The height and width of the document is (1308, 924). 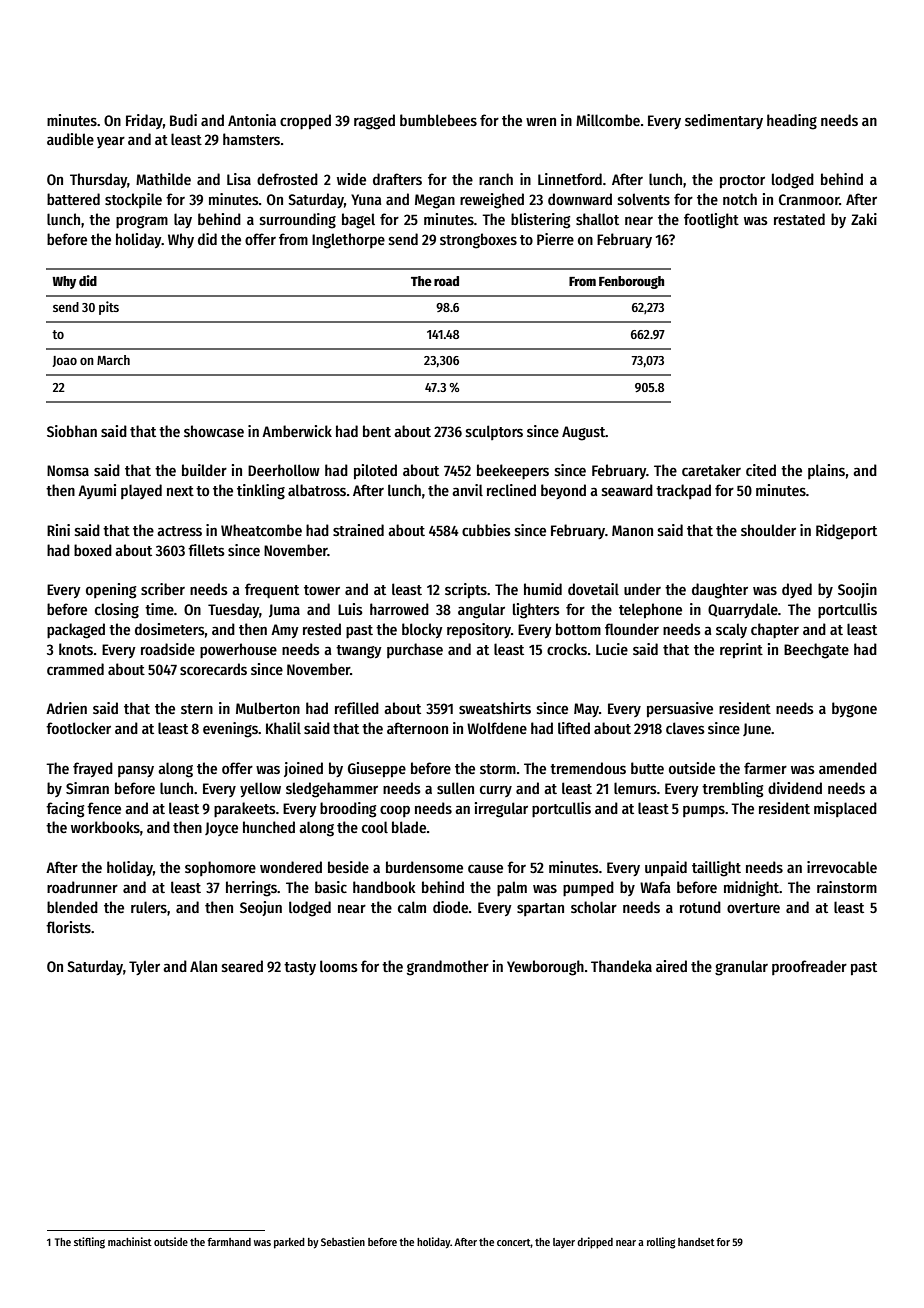 What do you see at coordinates (495, 708) in the document?
I see `sweatshirts` at bounding box center [495, 708].
